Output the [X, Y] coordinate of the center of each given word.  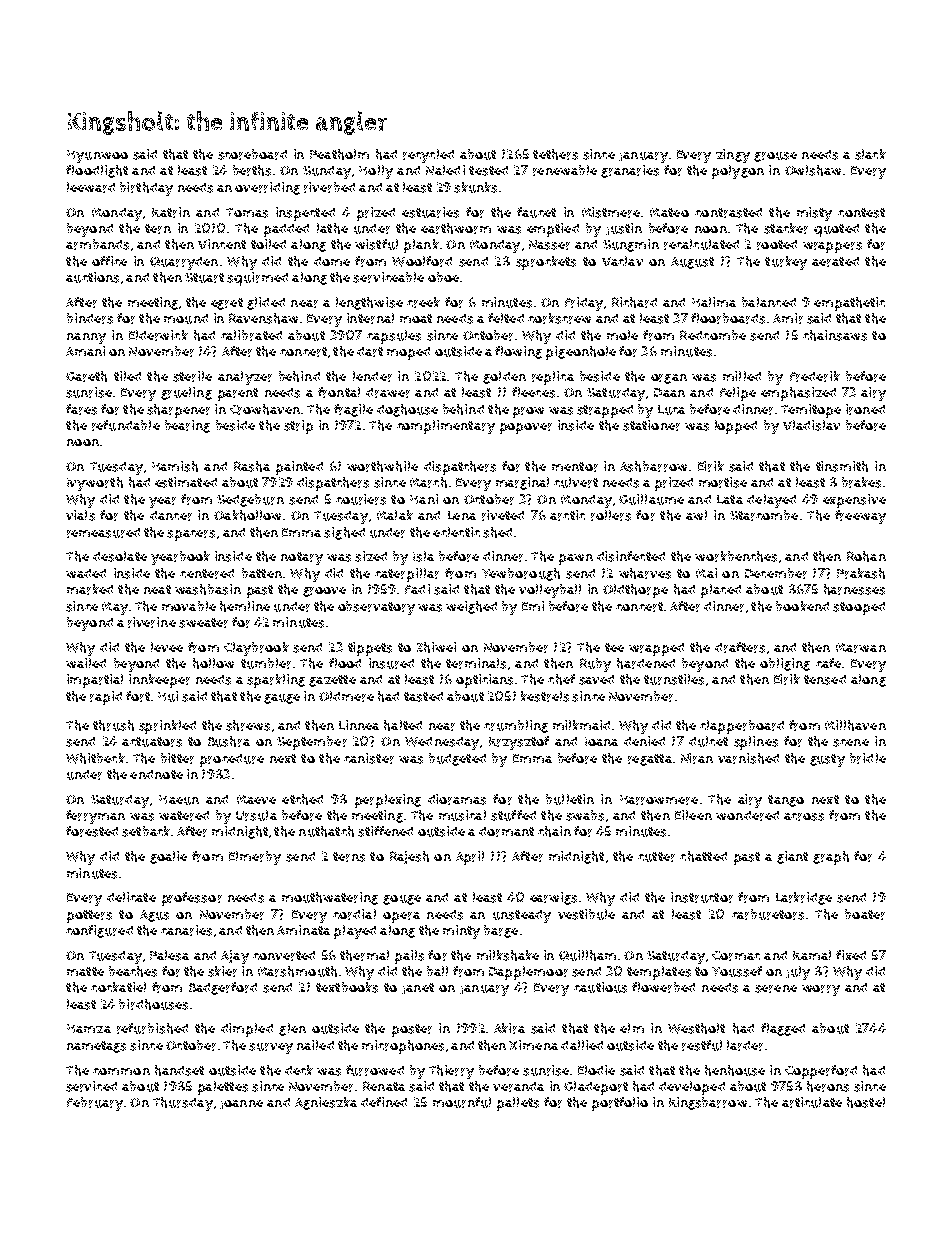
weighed [471, 607]
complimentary [446, 427]
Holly [376, 172]
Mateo [669, 212]
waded [86, 573]
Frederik [815, 376]
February [95, 1104]
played [355, 932]
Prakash [861, 573]
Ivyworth [95, 484]
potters [89, 916]
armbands [97, 244]
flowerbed [663, 987]
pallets [518, 1104]
